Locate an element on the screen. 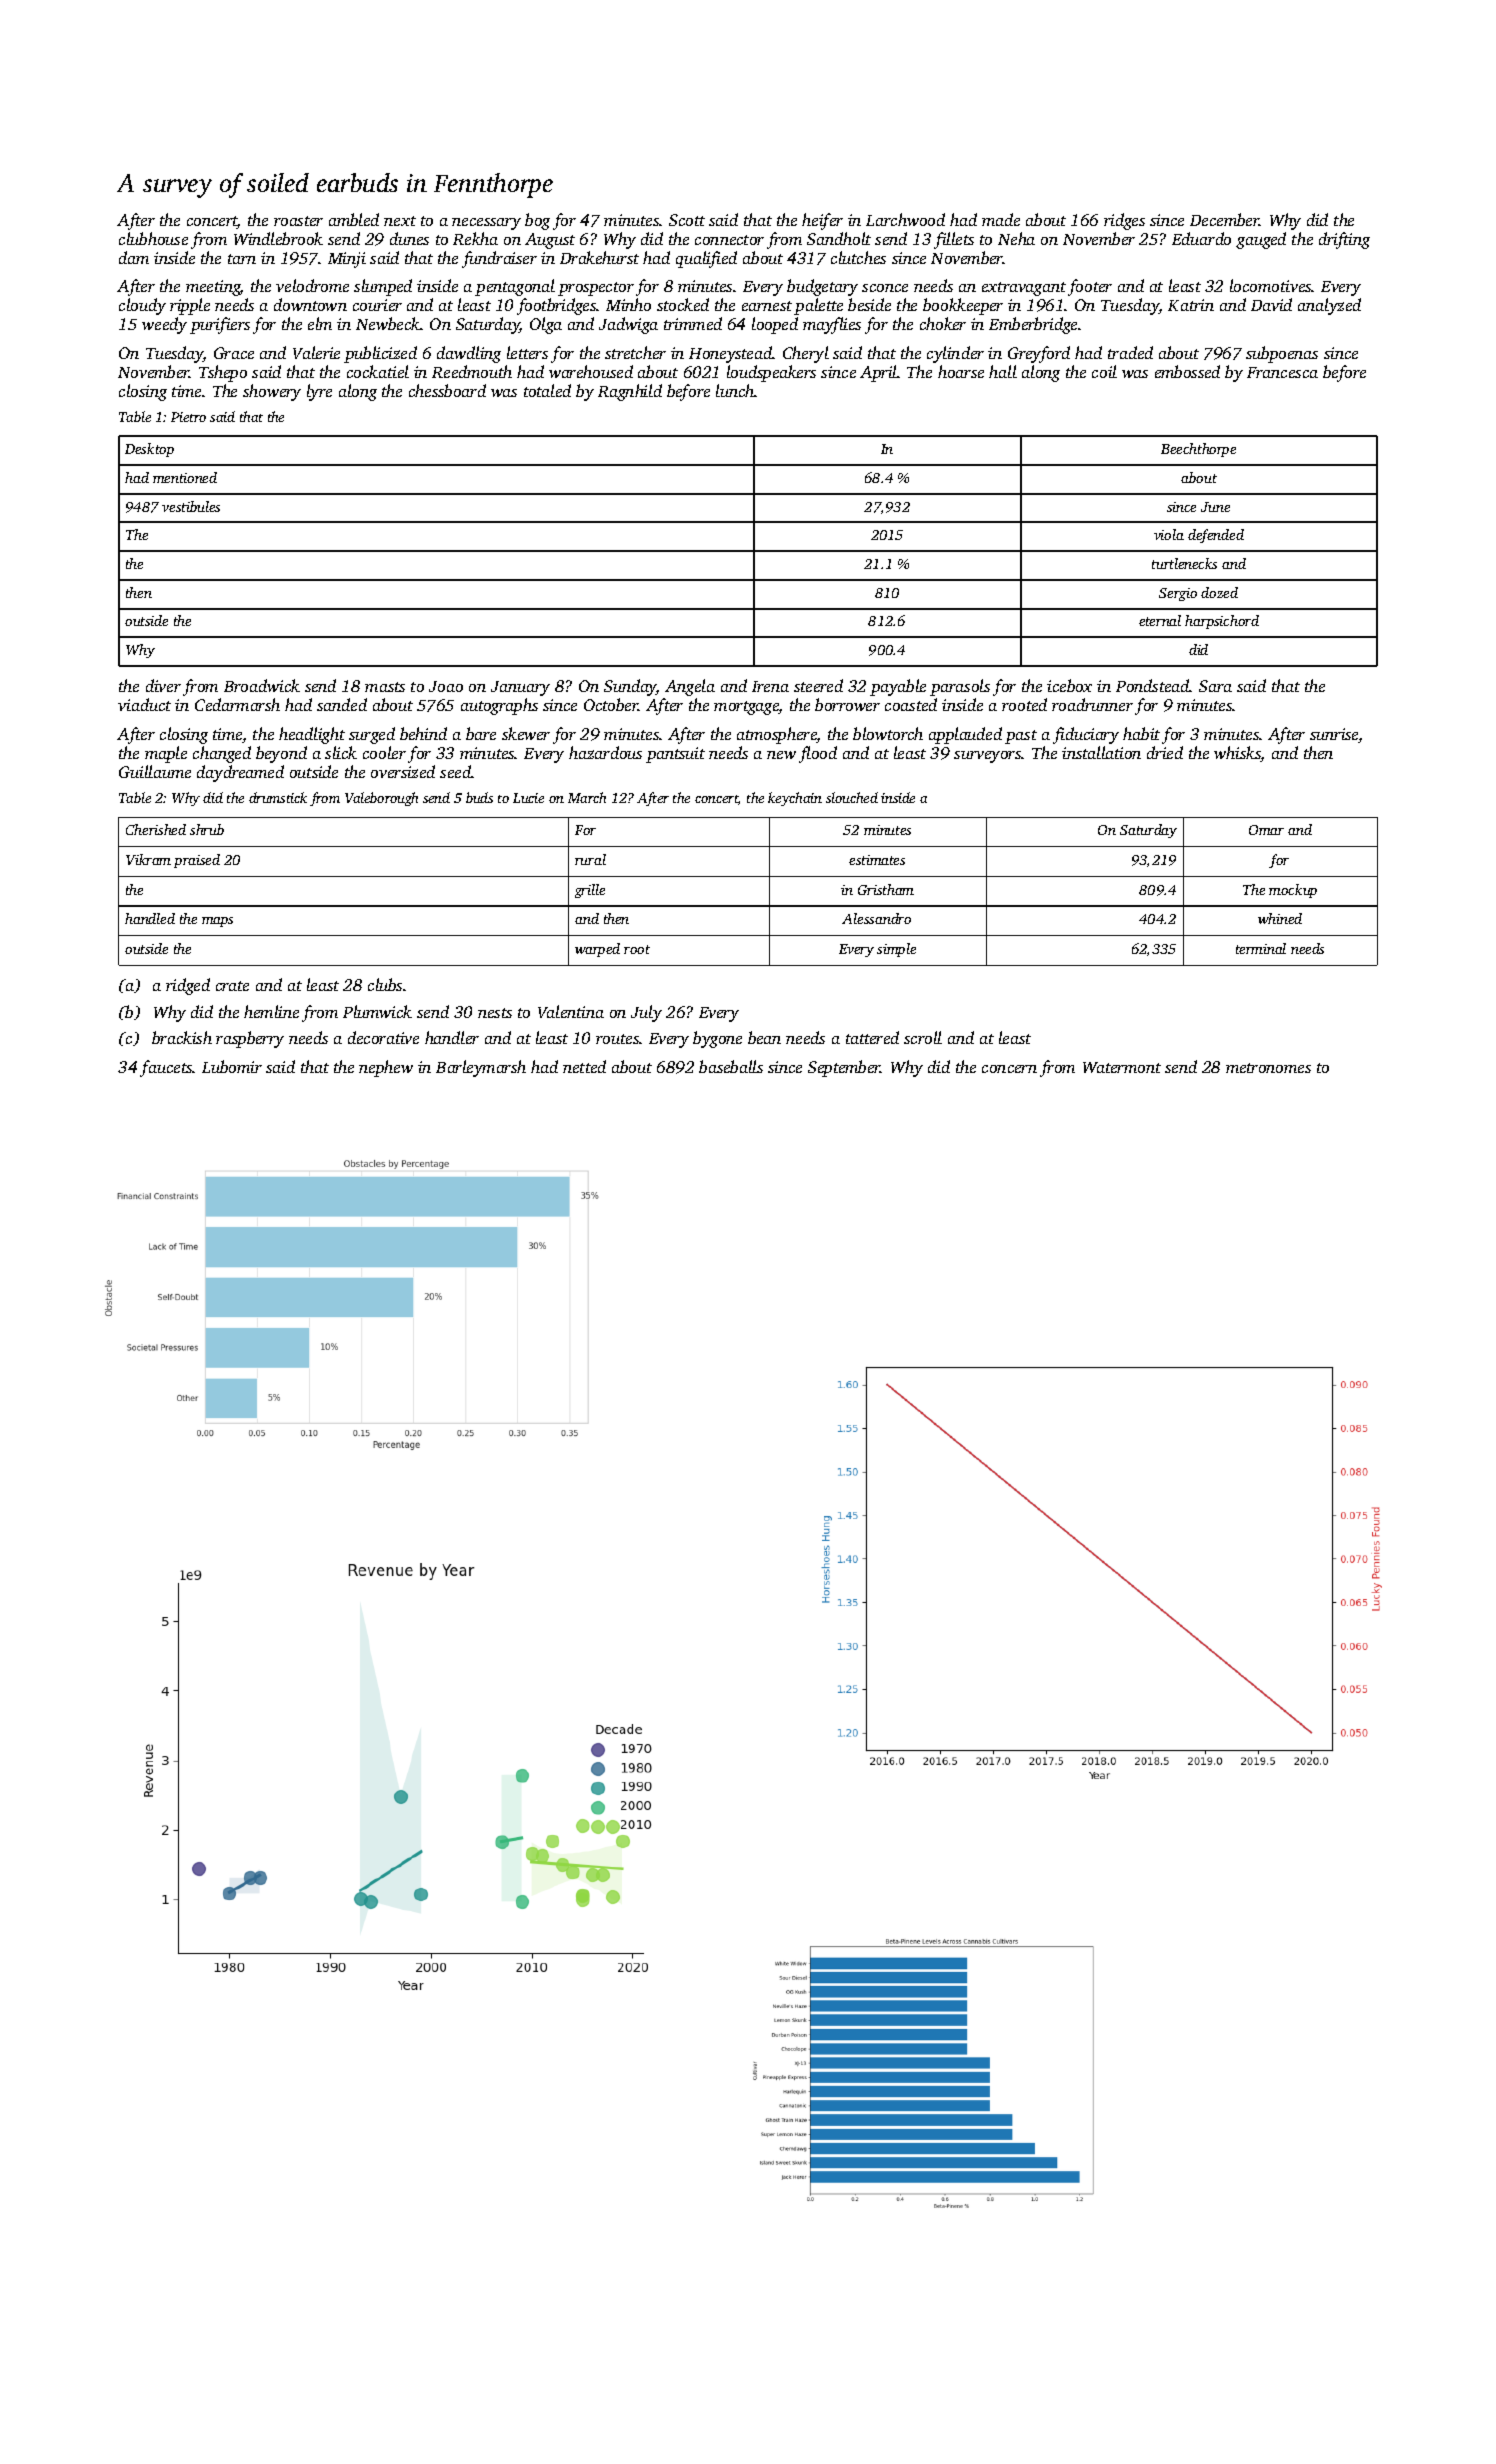  metronomes is located at coordinates (1268, 1068).
